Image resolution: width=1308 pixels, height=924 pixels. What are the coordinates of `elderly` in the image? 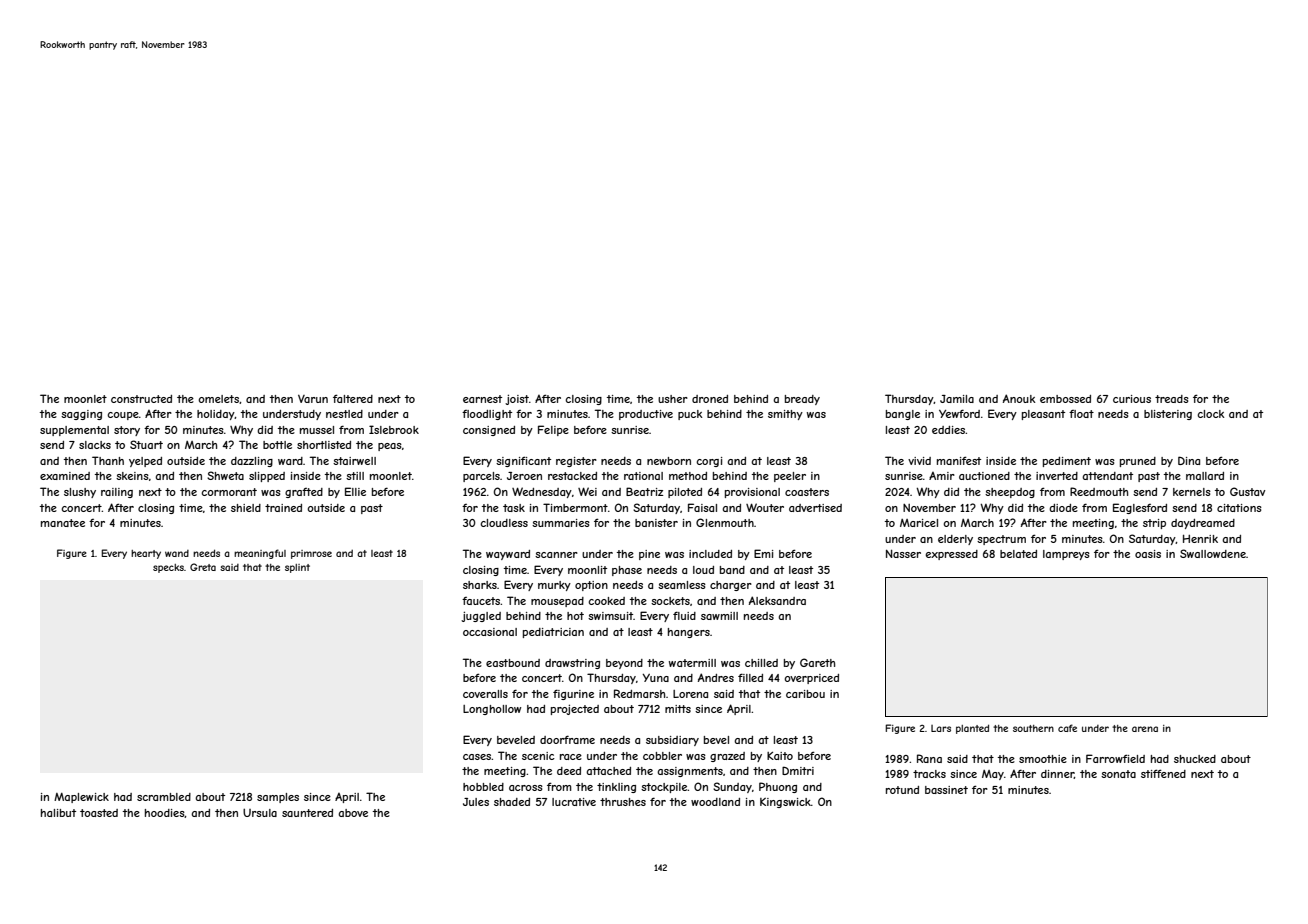 It's located at (955, 540).
